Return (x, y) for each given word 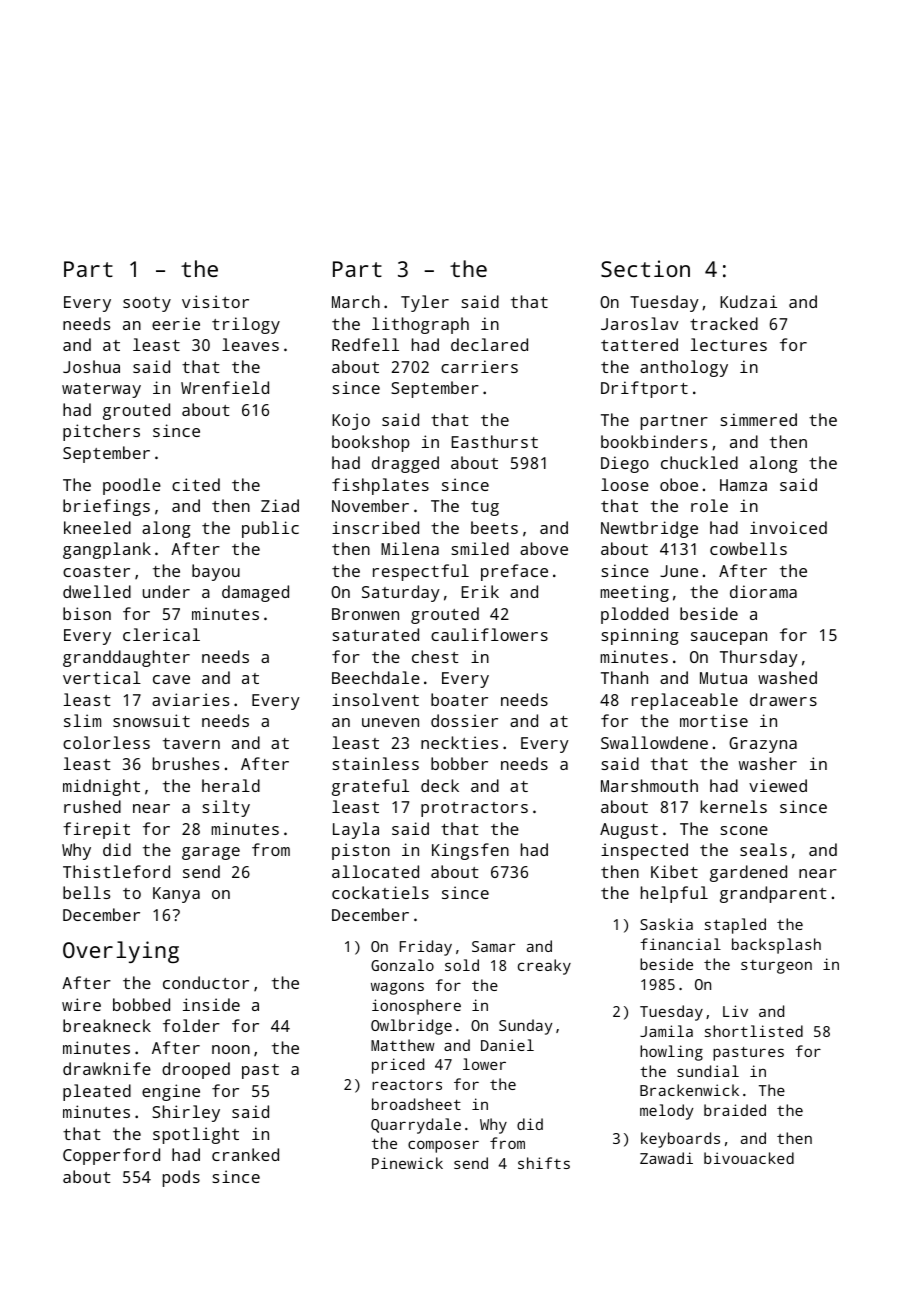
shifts (544, 1163)
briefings (106, 507)
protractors (474, 809)
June (679, 571)
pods (181, 1178)
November (370, 505)
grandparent (773, 894)
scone (744, 830)
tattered (639, 344)
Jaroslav (640, 323)
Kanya (176, 895)
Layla (356, 830)
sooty (147, 304)
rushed (92, 806)
